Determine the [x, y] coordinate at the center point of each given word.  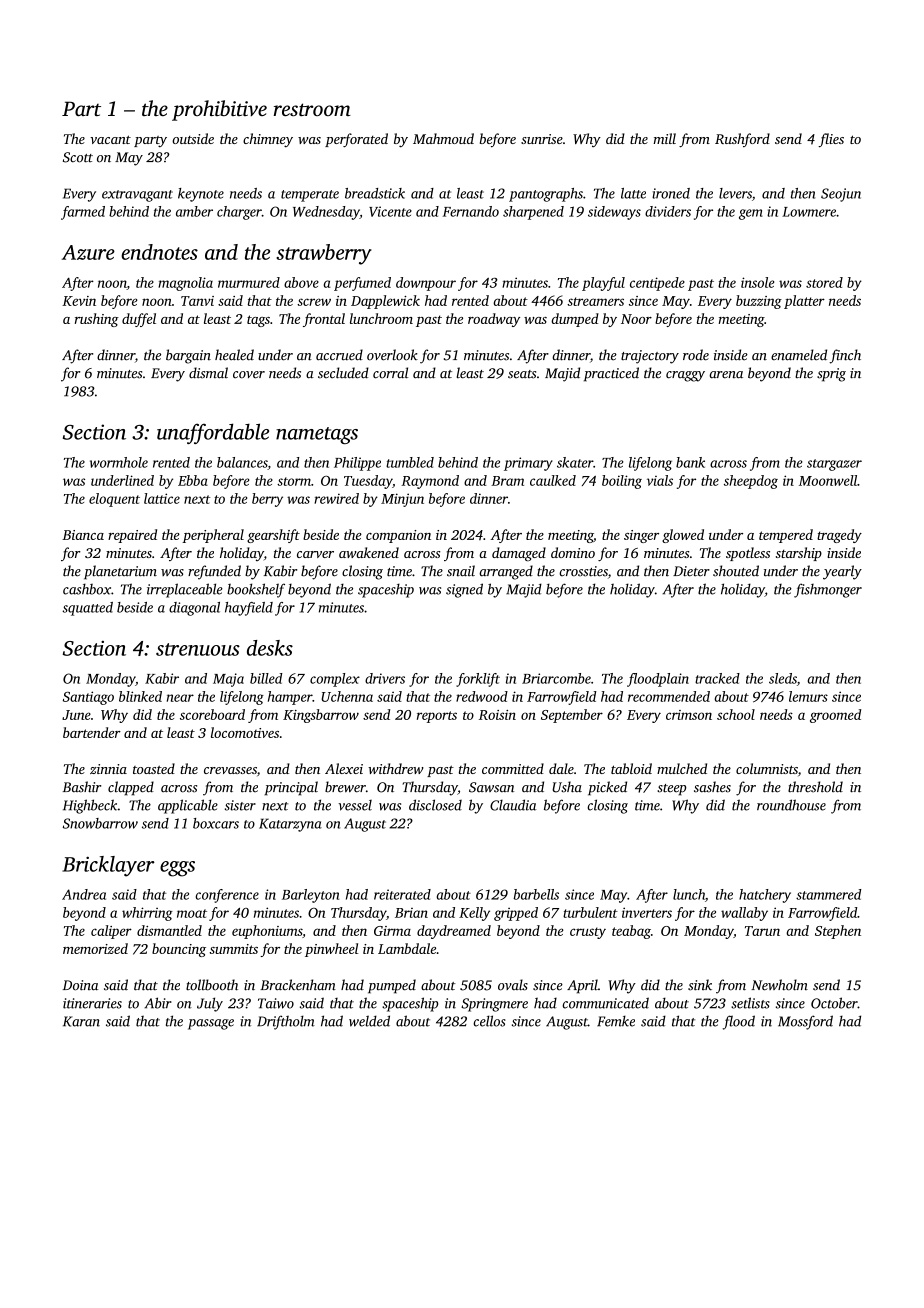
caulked [553, 480]
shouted [736, 571]
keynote [201, 195]
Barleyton [310, 896]
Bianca [83, 535]
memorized [95, 948]
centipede [657, 284]
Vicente [390, 211]
